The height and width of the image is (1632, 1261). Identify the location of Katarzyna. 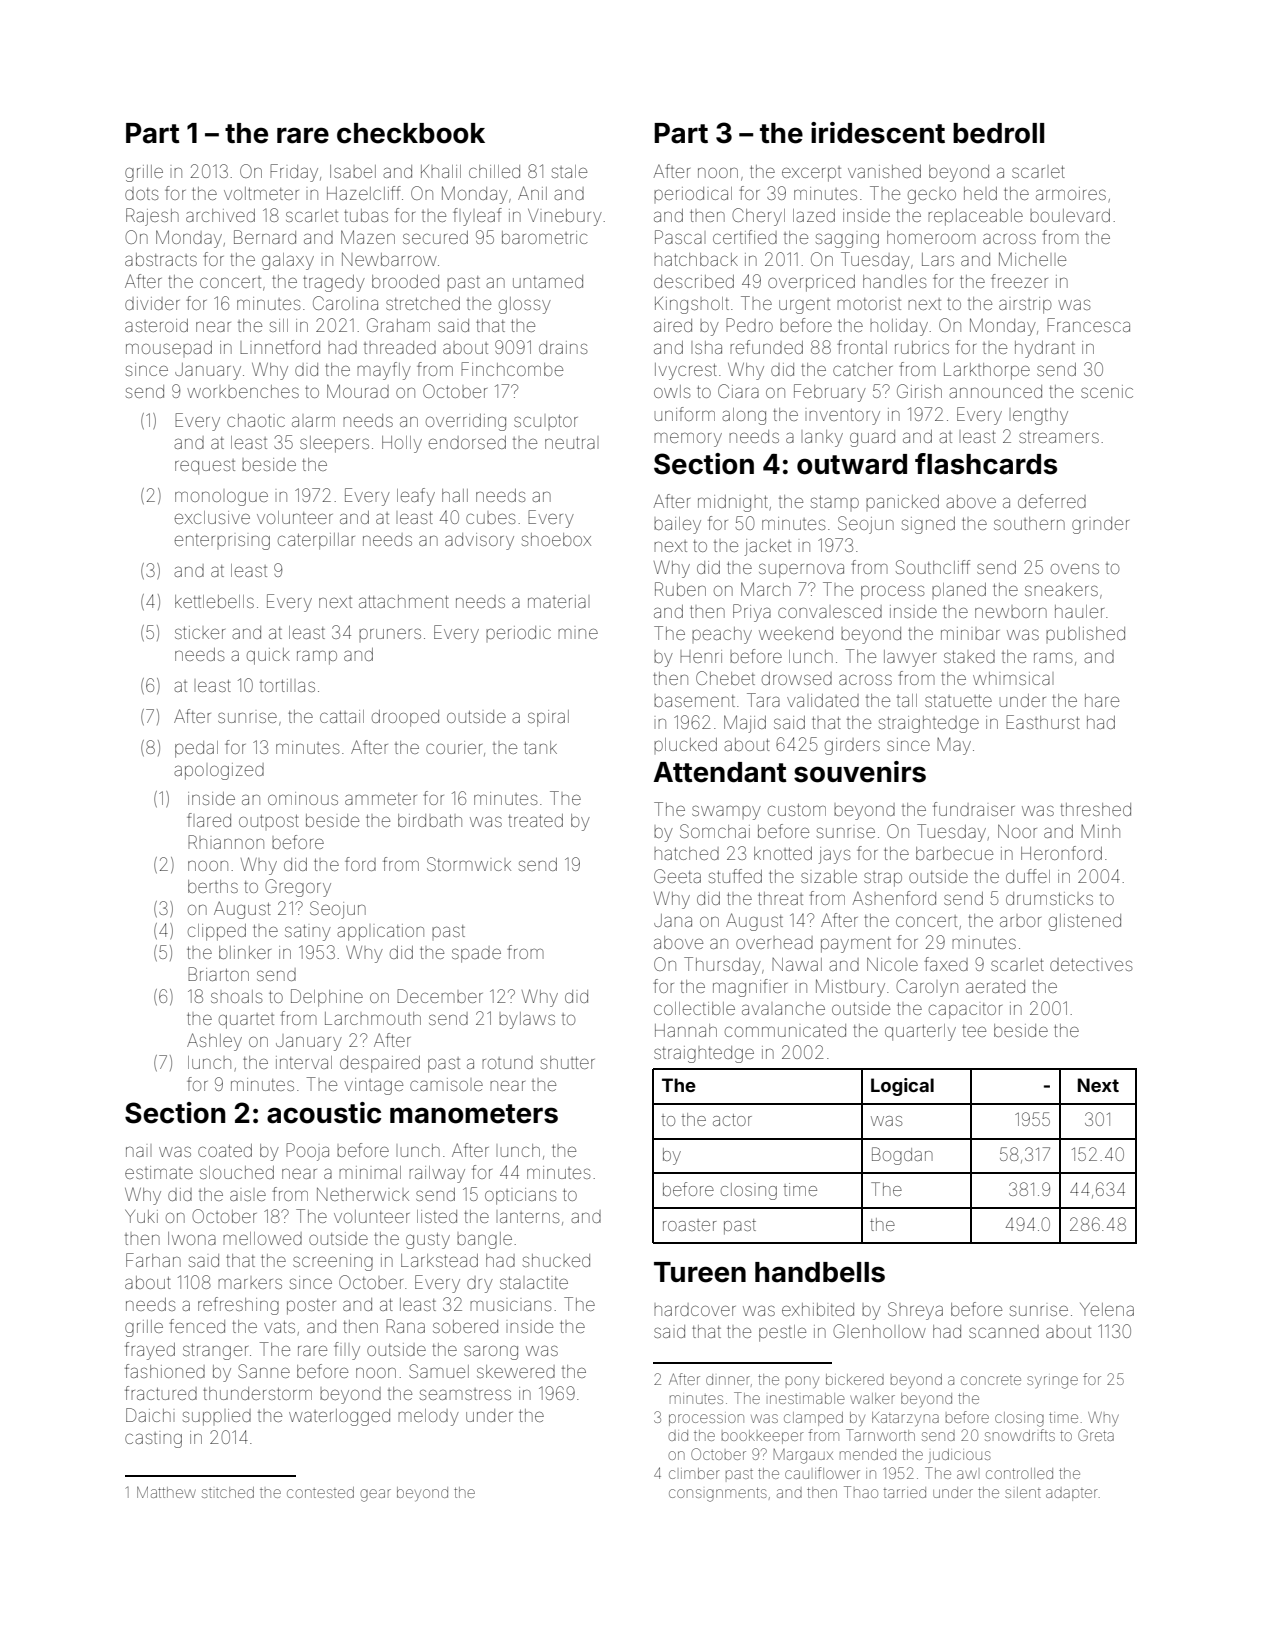
(905, 1419).
